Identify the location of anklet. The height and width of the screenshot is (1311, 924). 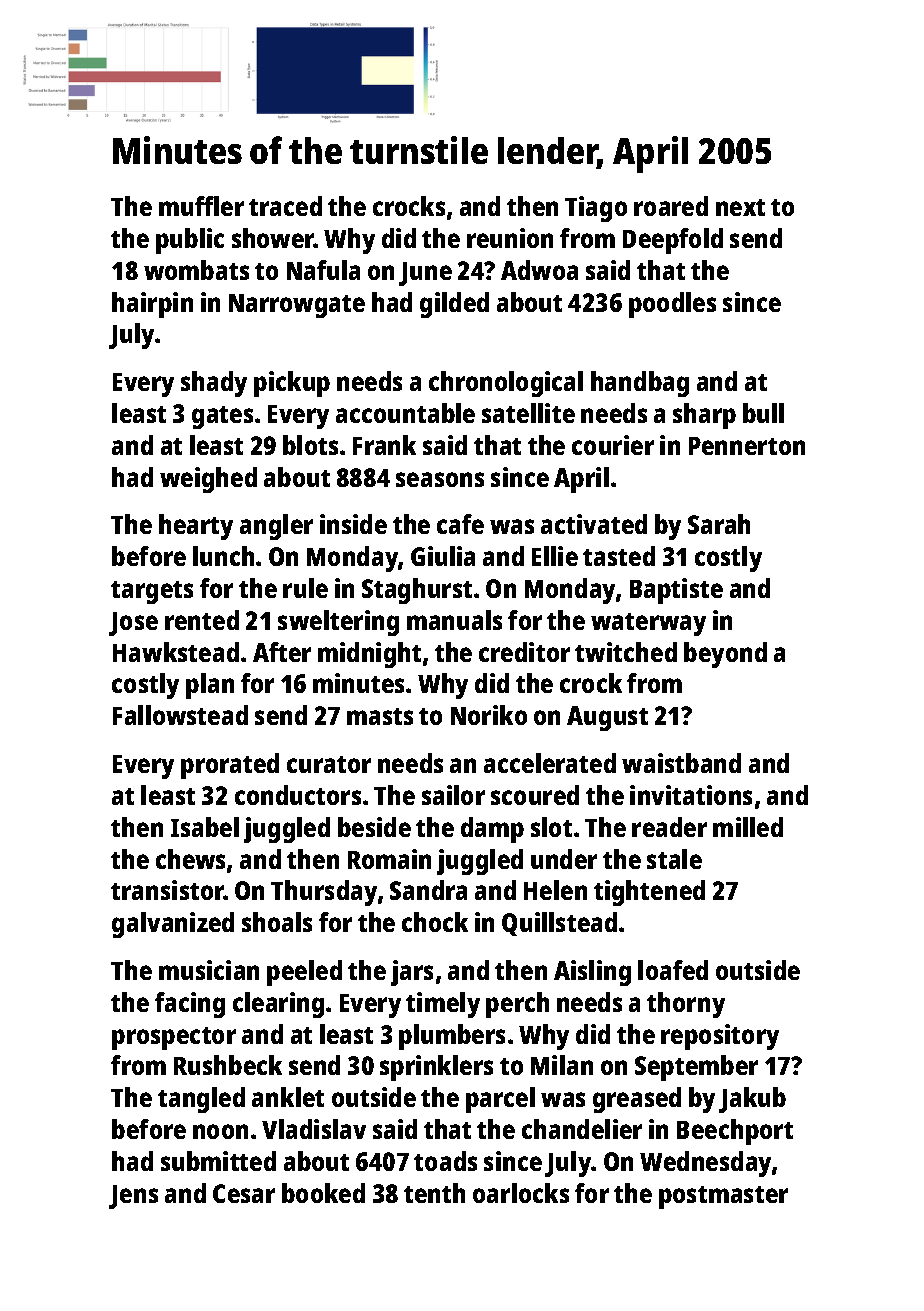
(288, 1097).
